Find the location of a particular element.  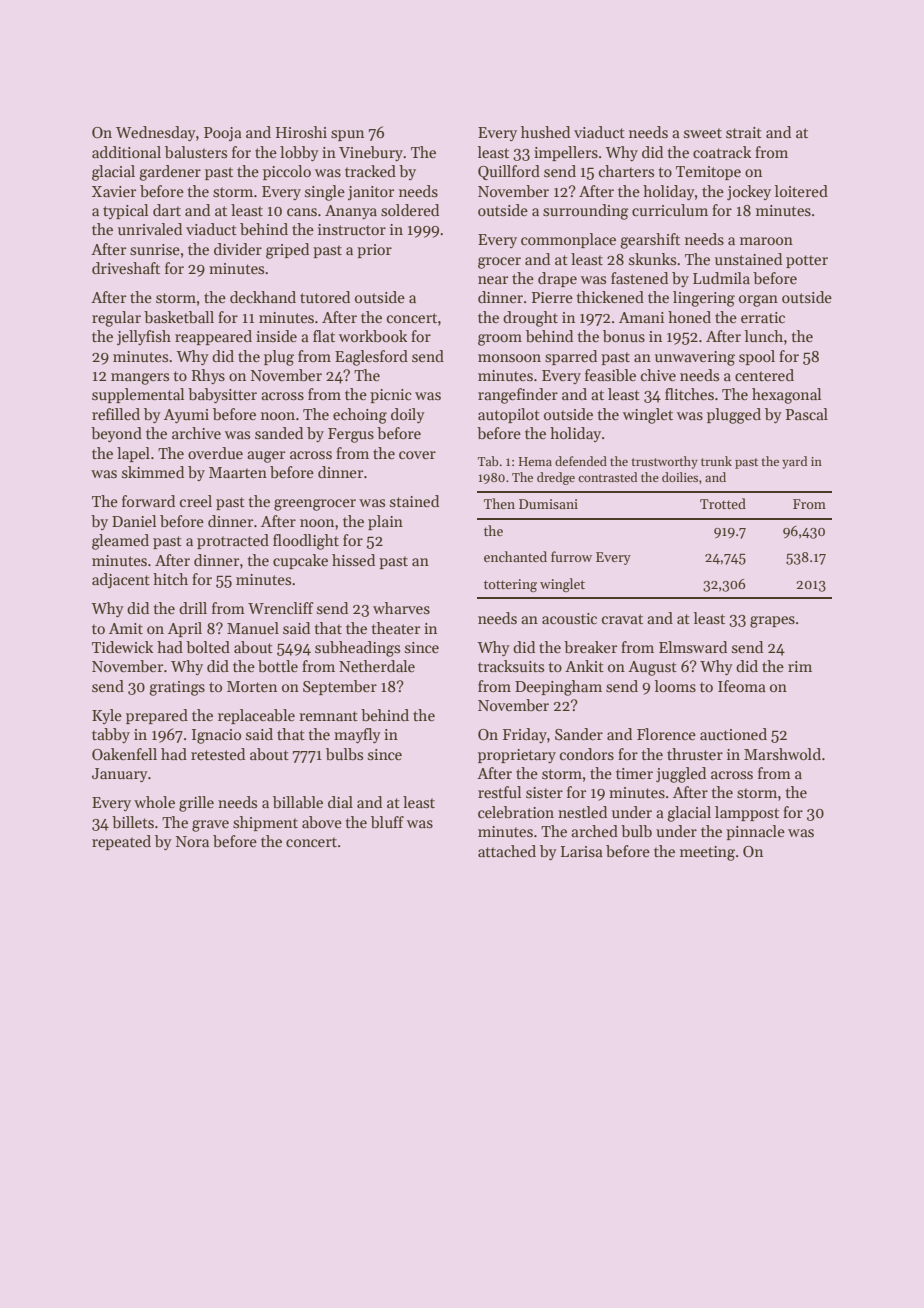

wharves is located at coordinates (401, 608).
